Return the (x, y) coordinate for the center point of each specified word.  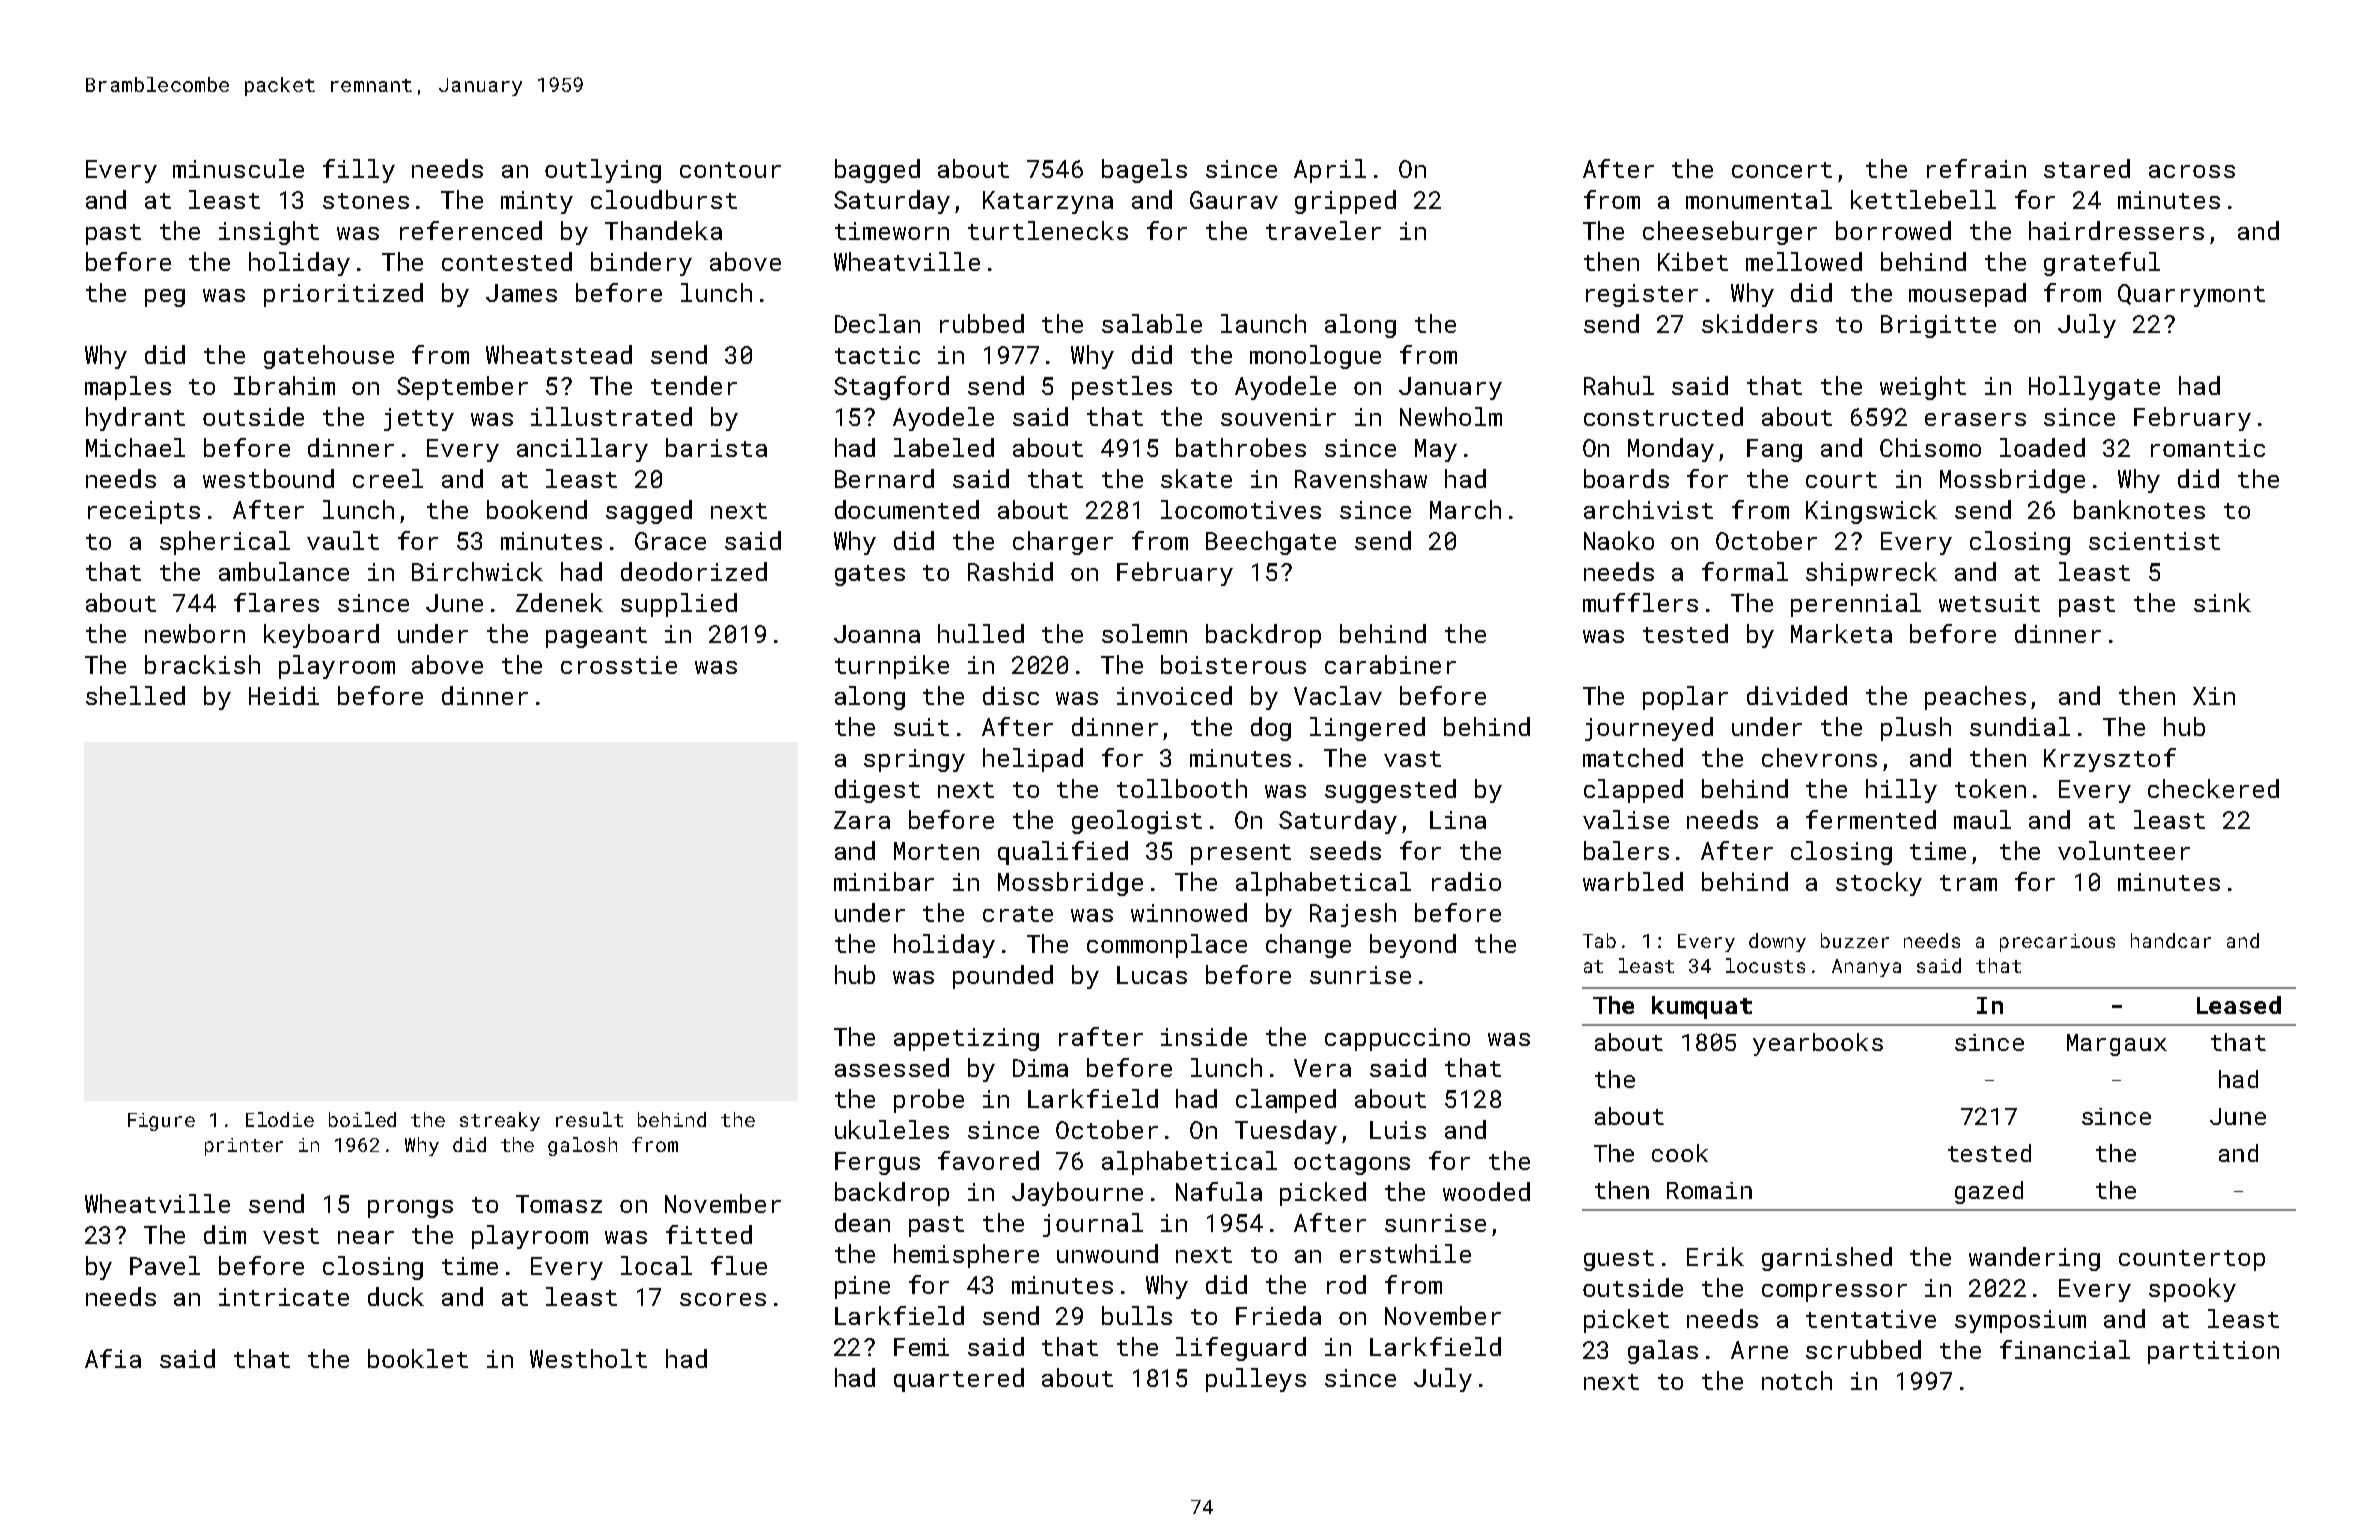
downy (1777, 942)
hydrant (135, 419)
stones (366, 201)
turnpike (892, 667)
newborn (195, 633)
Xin (2214, 696)
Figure (161, 1122)
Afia (113, 1358)
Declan (877, 323)
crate (1018, 914)
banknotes (2139, 509)
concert (1782, 170)
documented (907, 509)
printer (244, 1147)
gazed (1989, 1192)
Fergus (877, 1163)
